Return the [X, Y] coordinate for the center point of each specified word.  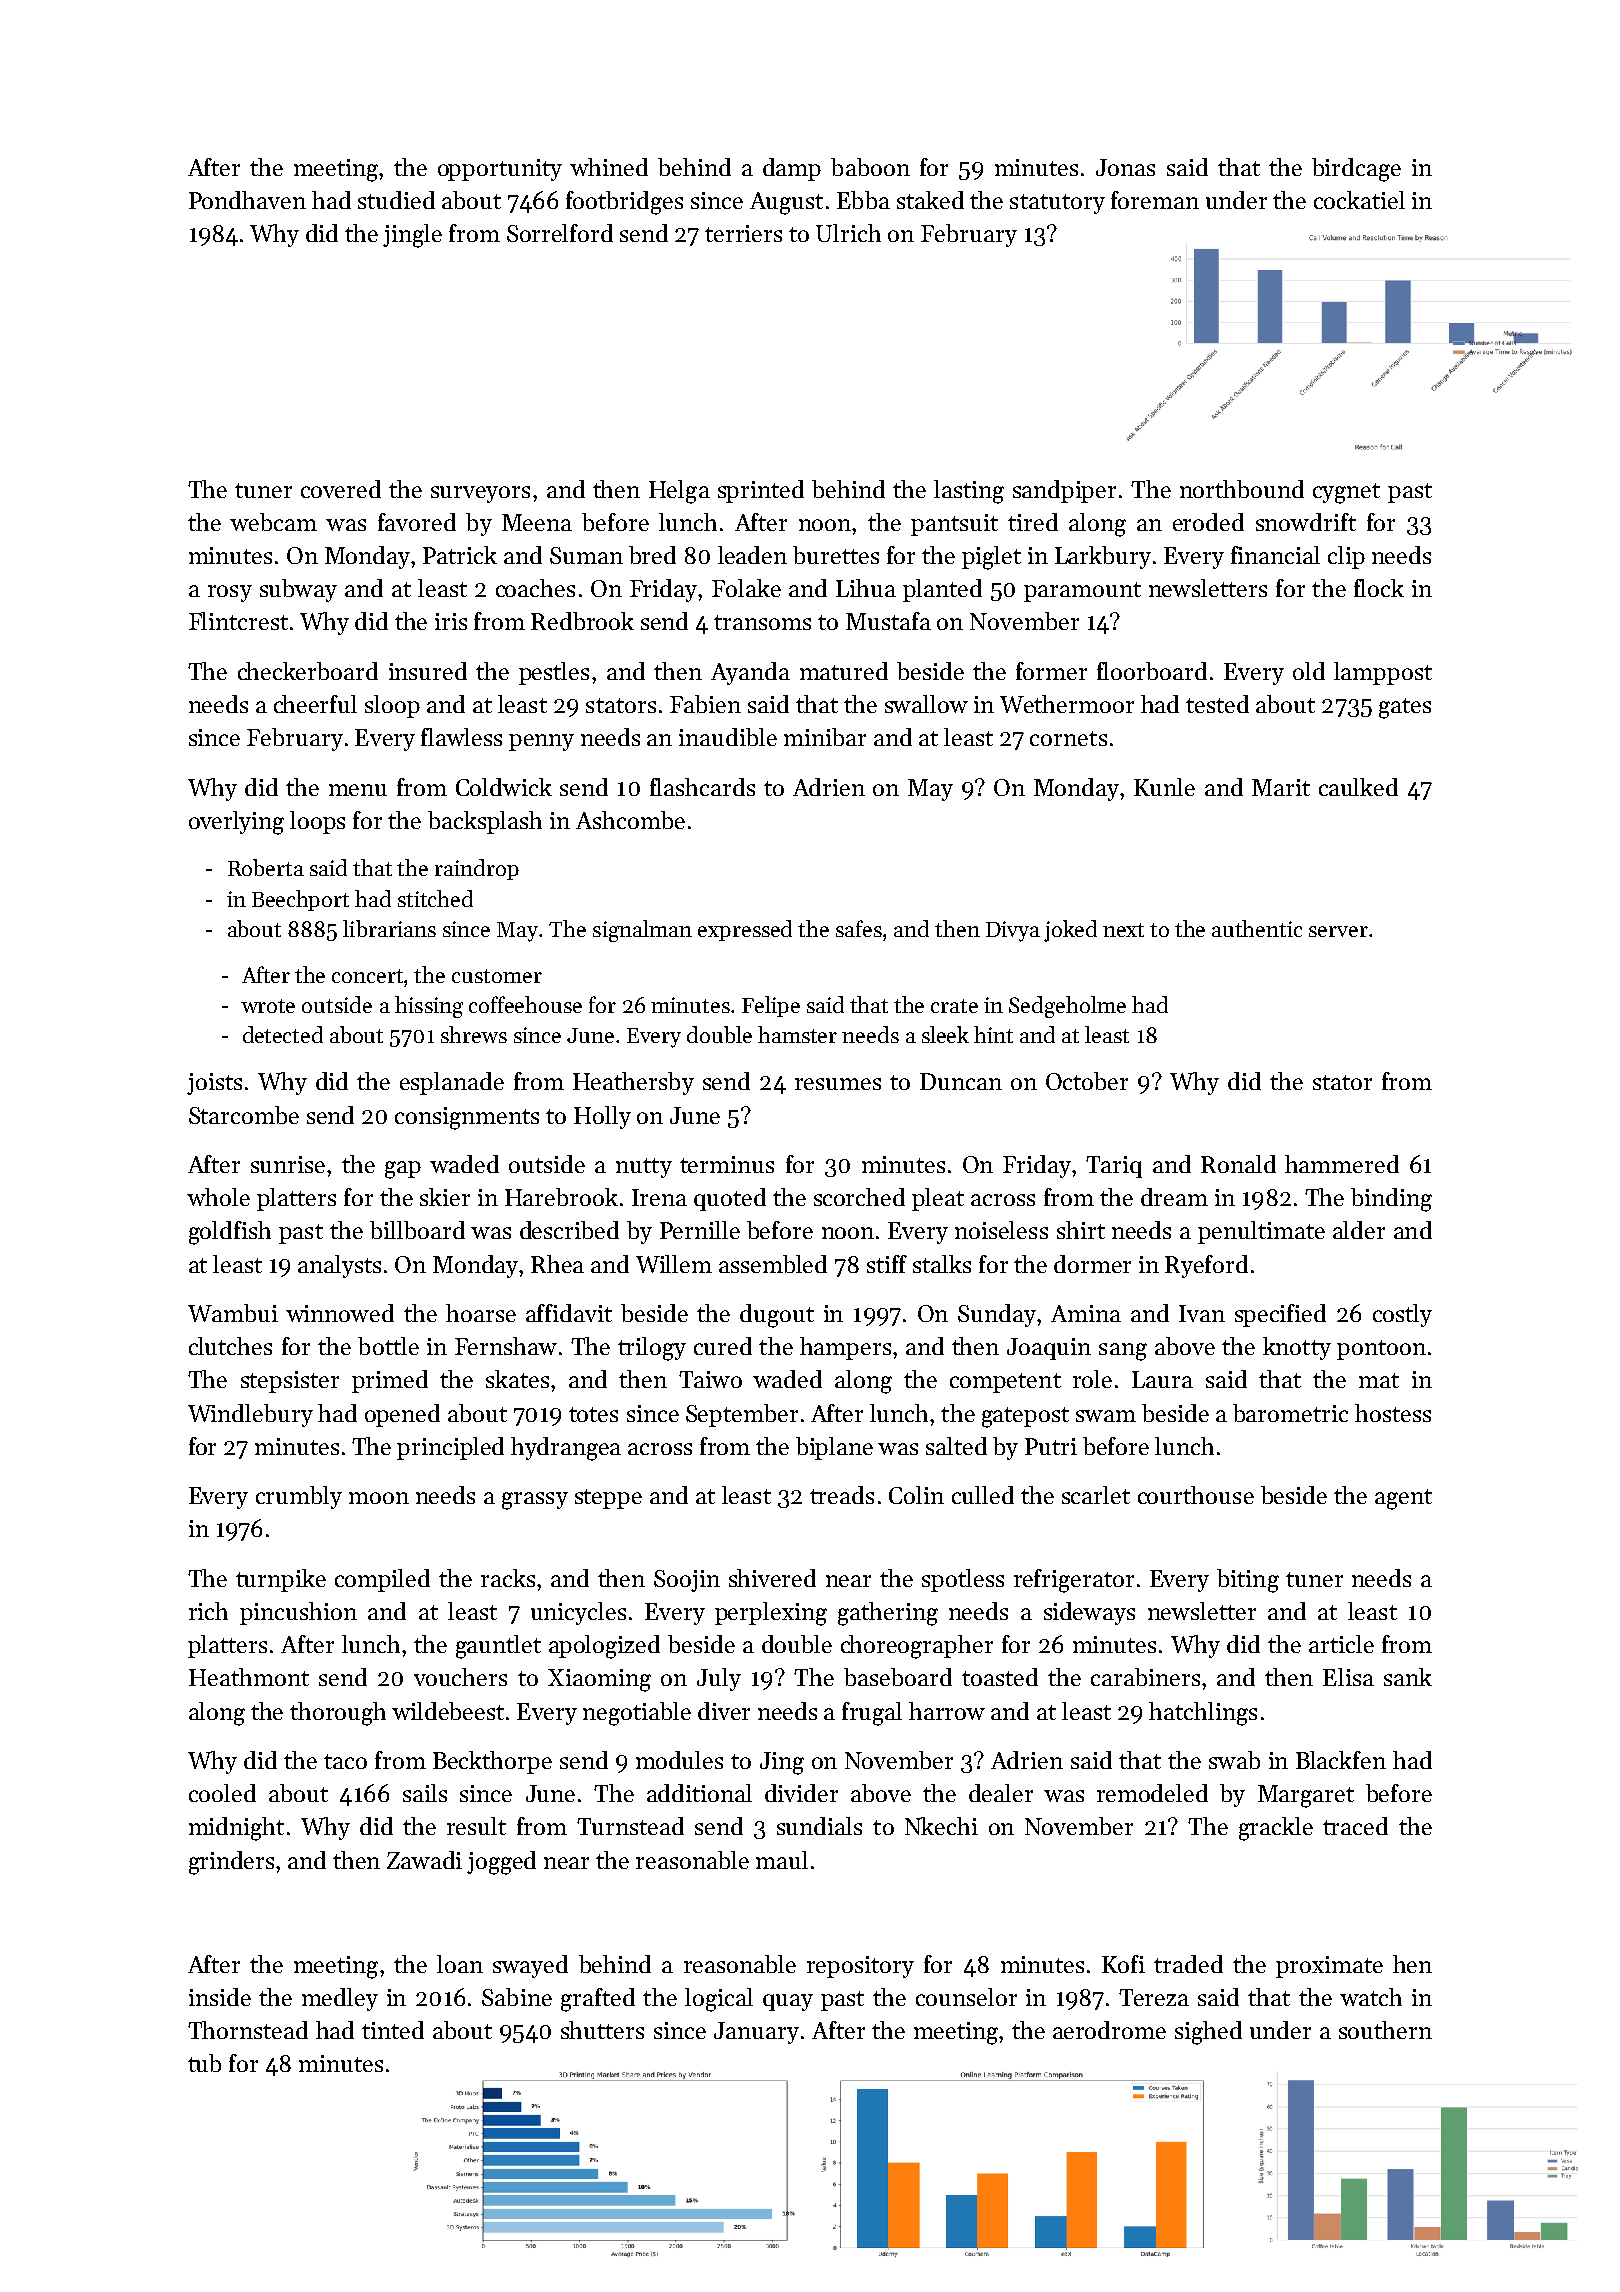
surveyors [480, 494]
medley [340, 1999]
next [1123, 930]
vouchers [460, 1677]
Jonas [1125, 167]
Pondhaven [247, 200]
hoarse [481, 1313]
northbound [1242, 489]
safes [859, 928]
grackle [1276, 1829]
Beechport [300, 900]
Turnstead [630, 1826]
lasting [969, 492]
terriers [743, 233]
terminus [727, 1164]
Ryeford [1206, 1266]
